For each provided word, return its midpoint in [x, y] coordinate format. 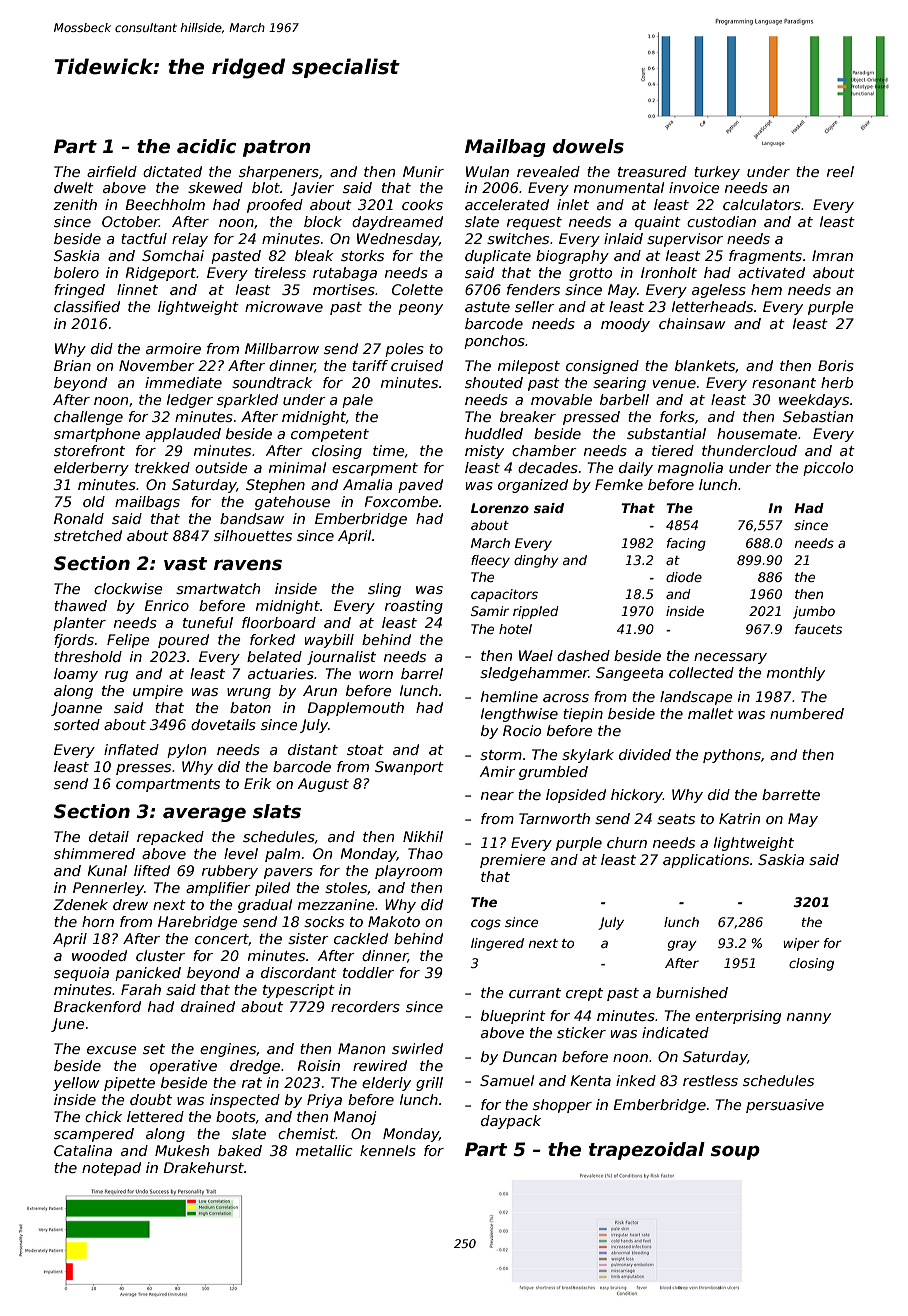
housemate [757, 433]
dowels [588, 146]
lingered [497, 944]
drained [208, 1006]
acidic [206, 146]
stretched [88, 535]
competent [330, 435]
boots [236, 1116]
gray [682, 945]
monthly [796, 674]
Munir [423, 171]
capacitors [504, 595]
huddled [494, 433]
